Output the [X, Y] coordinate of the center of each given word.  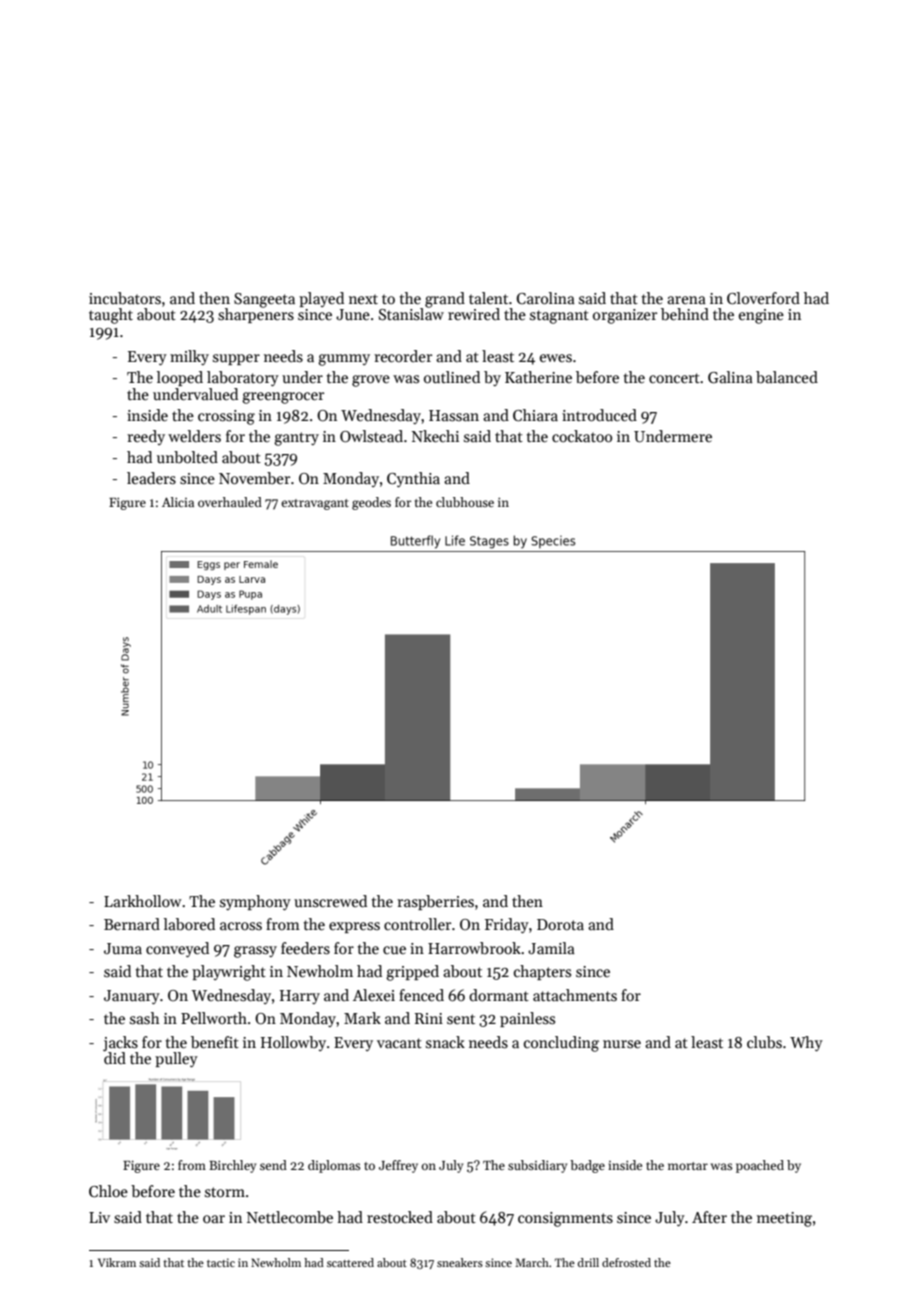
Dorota [560, 924]
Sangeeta [264, 300]
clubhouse [465, 502]
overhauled [230, 502]
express [354, 927]
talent [488, 298]
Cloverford [763, 298]
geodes [371, 503]
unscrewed [330, 901]
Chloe [108, 1191]
